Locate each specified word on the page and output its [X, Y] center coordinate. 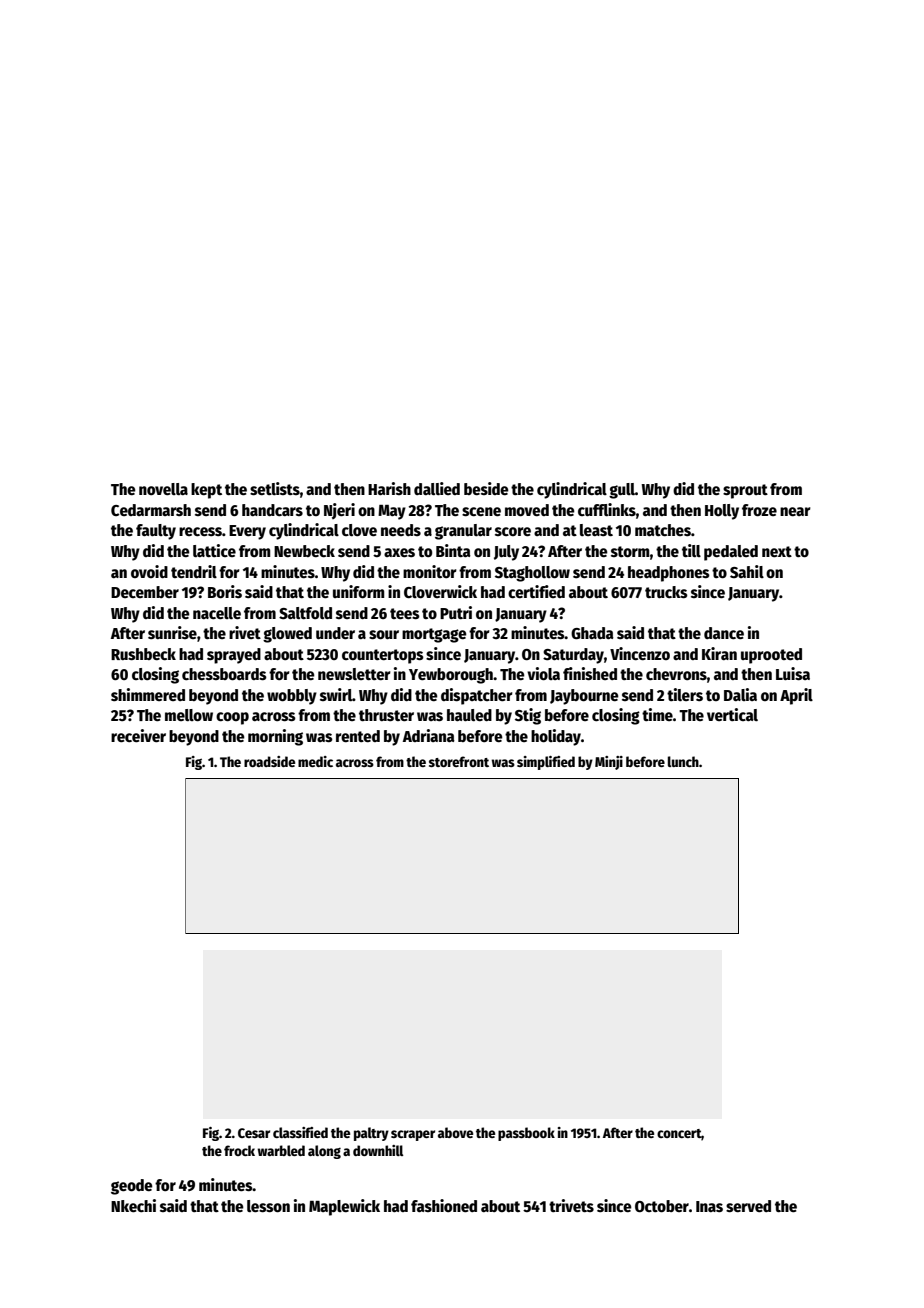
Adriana [429, 735]
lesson [268, 1206]
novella [163, 489]
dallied [437, 488]
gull [622, 491]
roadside [269, 761]
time [657, 714]
